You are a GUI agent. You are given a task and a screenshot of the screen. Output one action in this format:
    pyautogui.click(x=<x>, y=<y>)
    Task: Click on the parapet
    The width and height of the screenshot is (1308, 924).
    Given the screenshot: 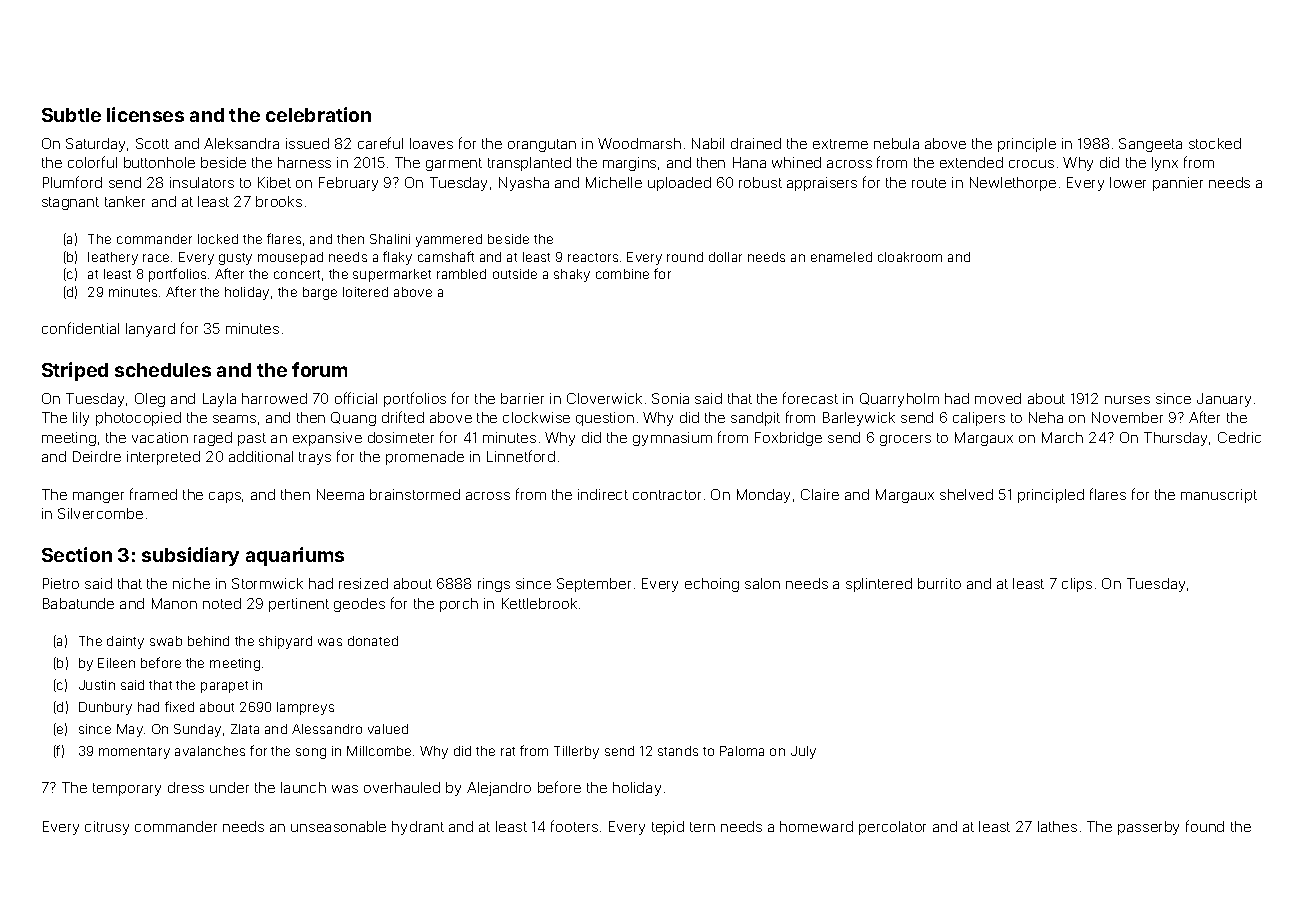 What is the action you would take?
    pyautogui.click(x=224, y=687)
